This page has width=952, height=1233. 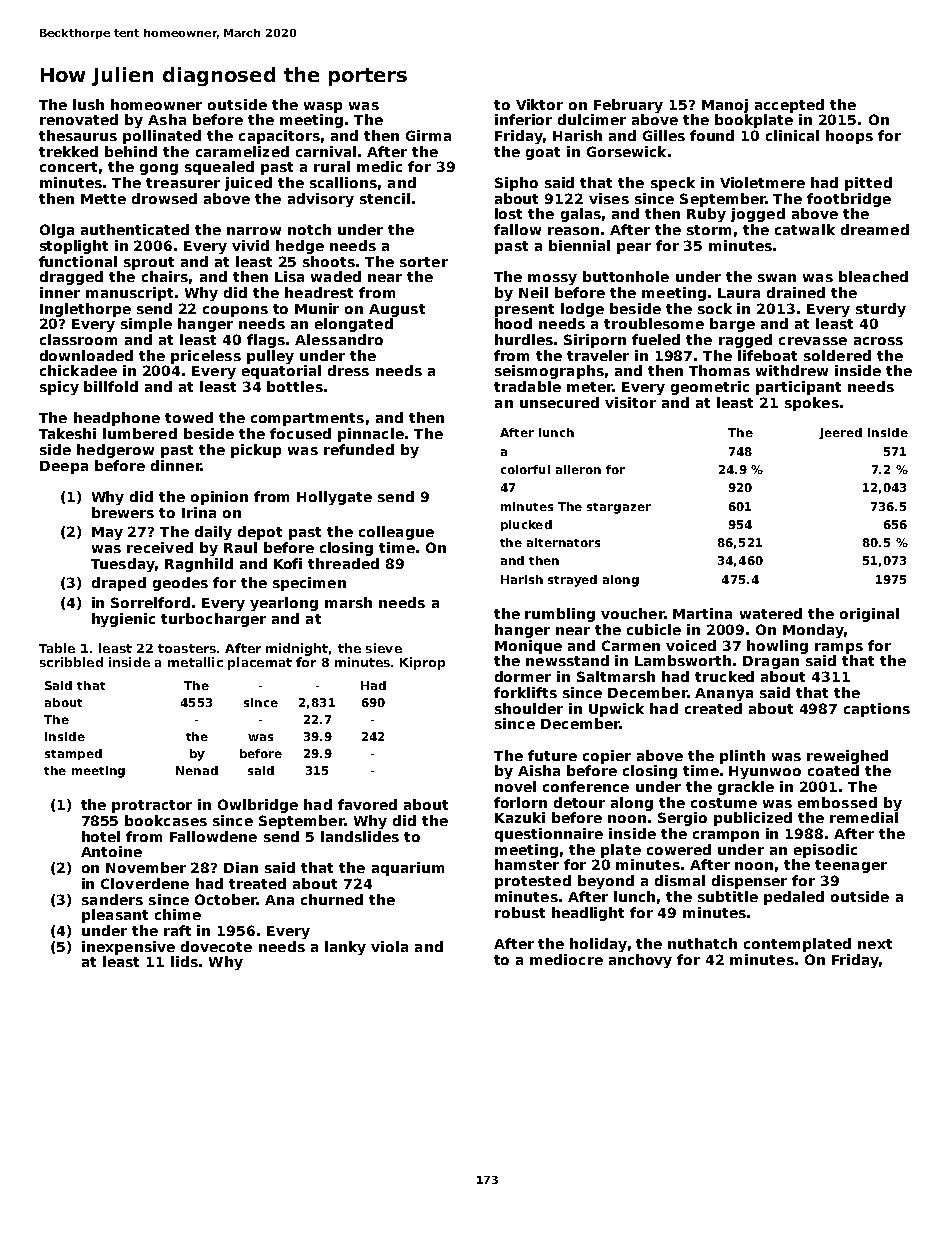 I want to click on August, so click(x=397, y=310).
